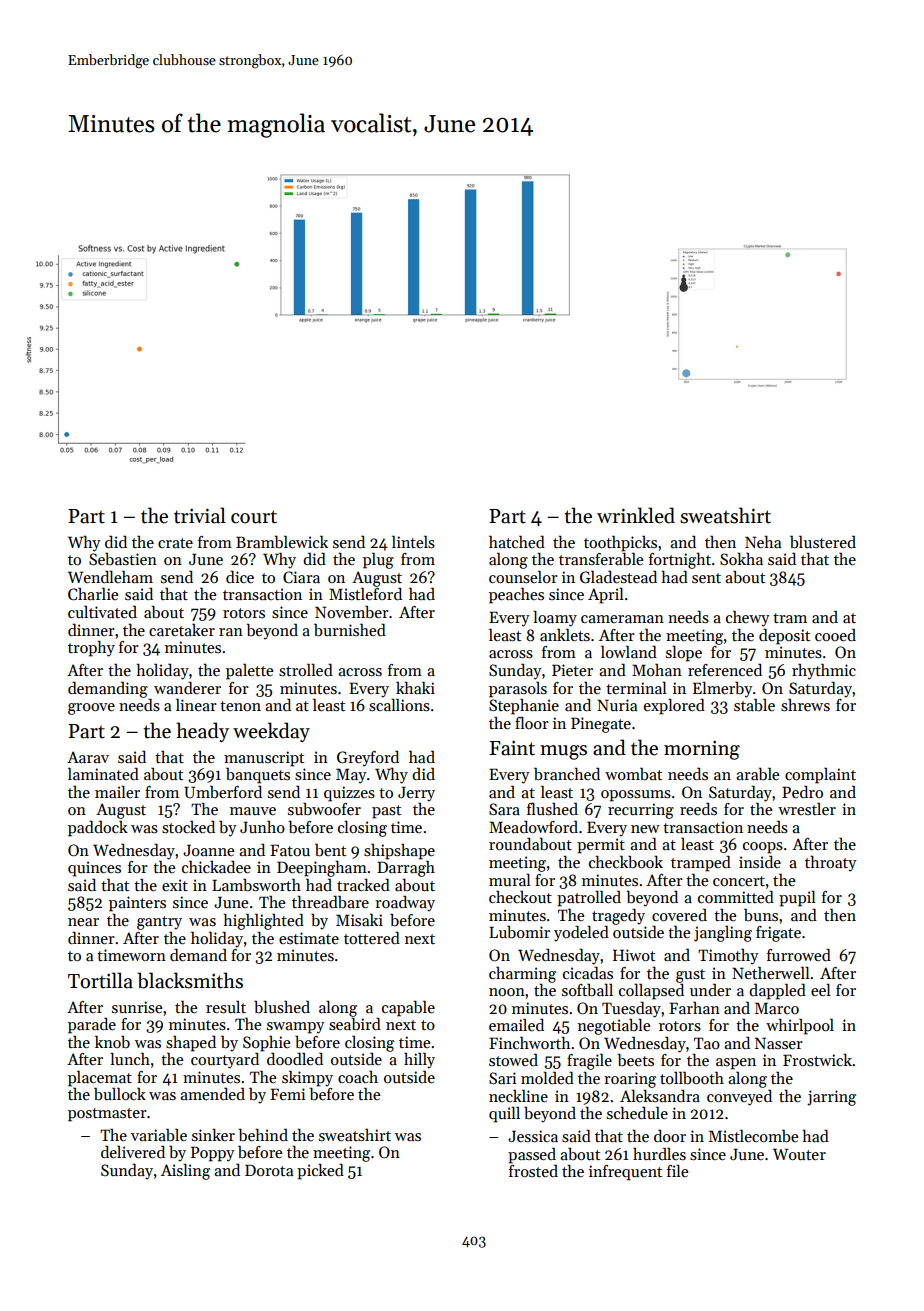 Image resolution: width=924 pixels, height=1311 pixels. What do you see at coordinates (200, 515) in the document?
I see `trivial` at bounding box center [200, 515].
